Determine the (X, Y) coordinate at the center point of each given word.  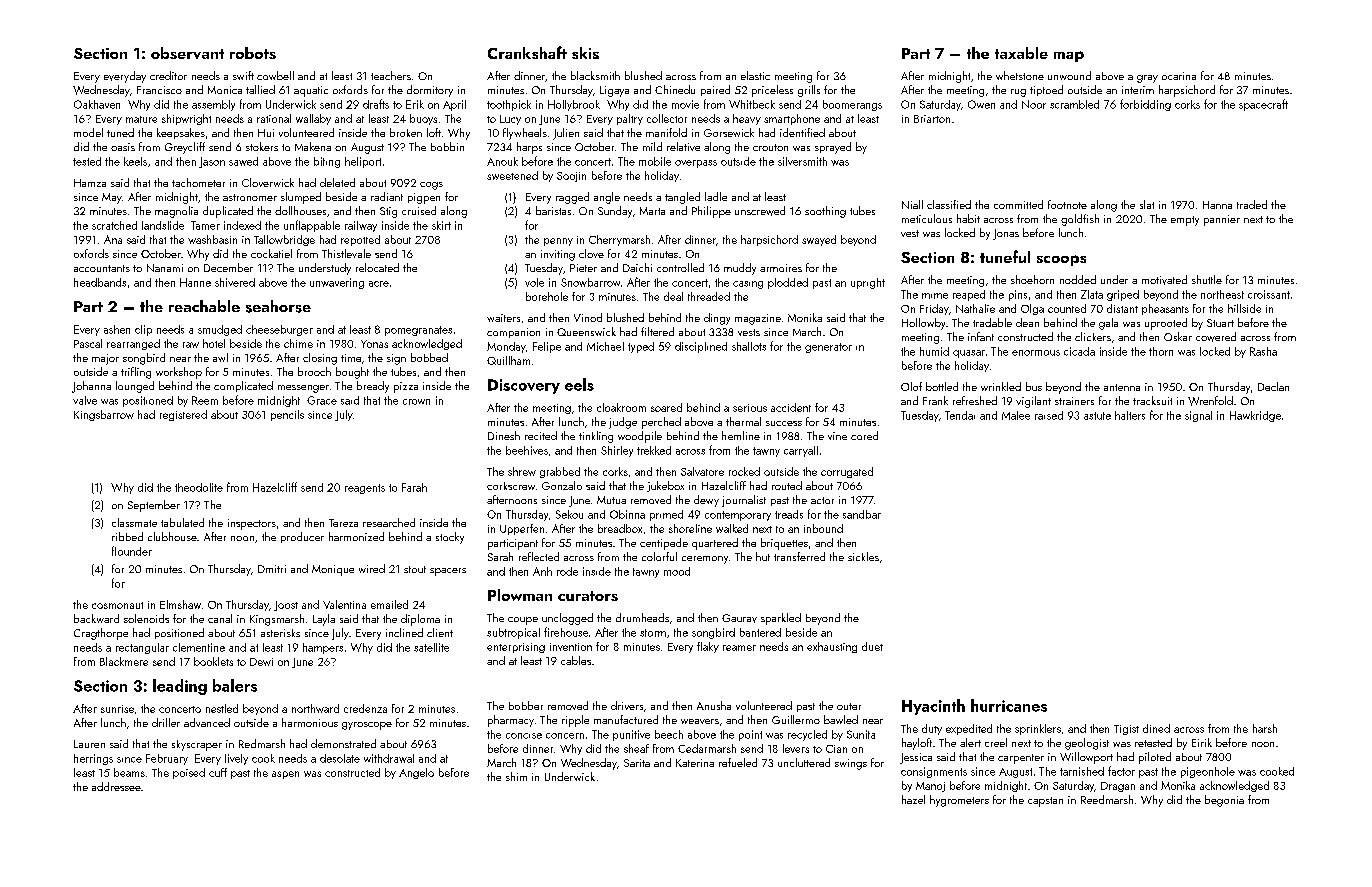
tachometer (198, 182)
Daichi (637, 267)
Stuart (1220, 323)
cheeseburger (279, 330)
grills (809, 91)
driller (166, 722)
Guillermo (796, 719)
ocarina (1179, 76)
